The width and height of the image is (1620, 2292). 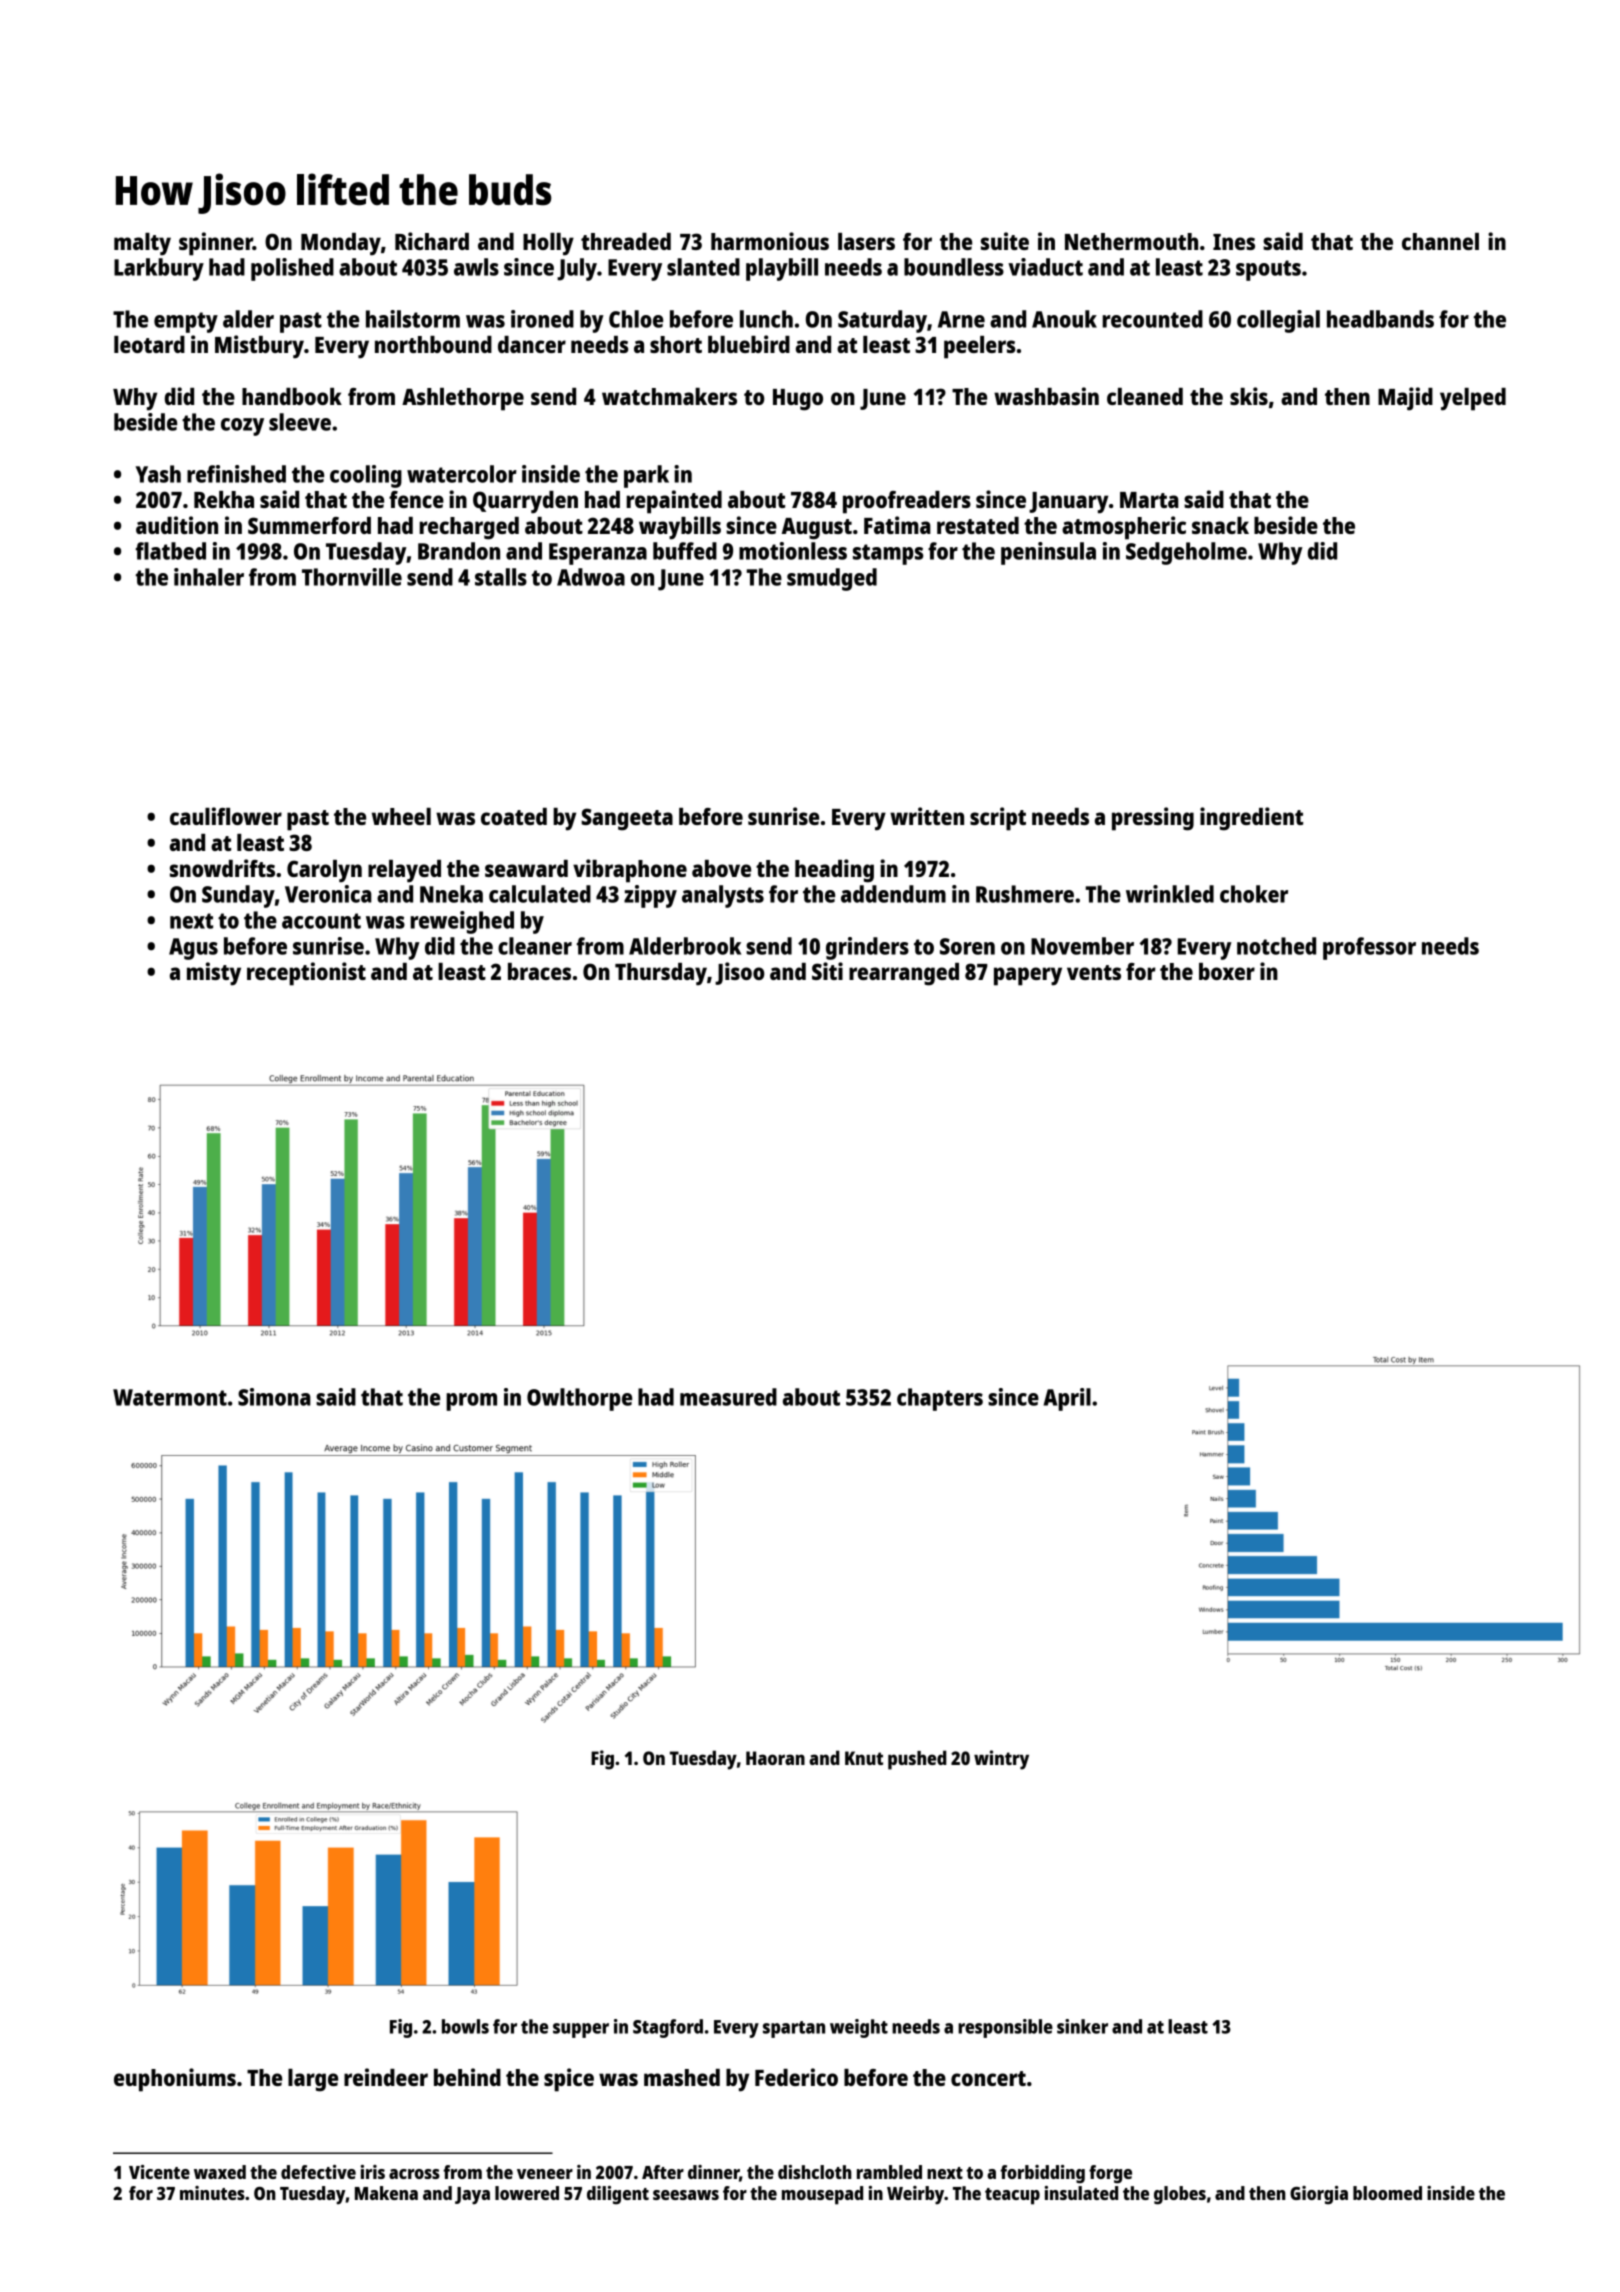 What do you see at coordinates (1012, 2196) in the image?
I see `teacup` at bounding box center [1012, 2196].
